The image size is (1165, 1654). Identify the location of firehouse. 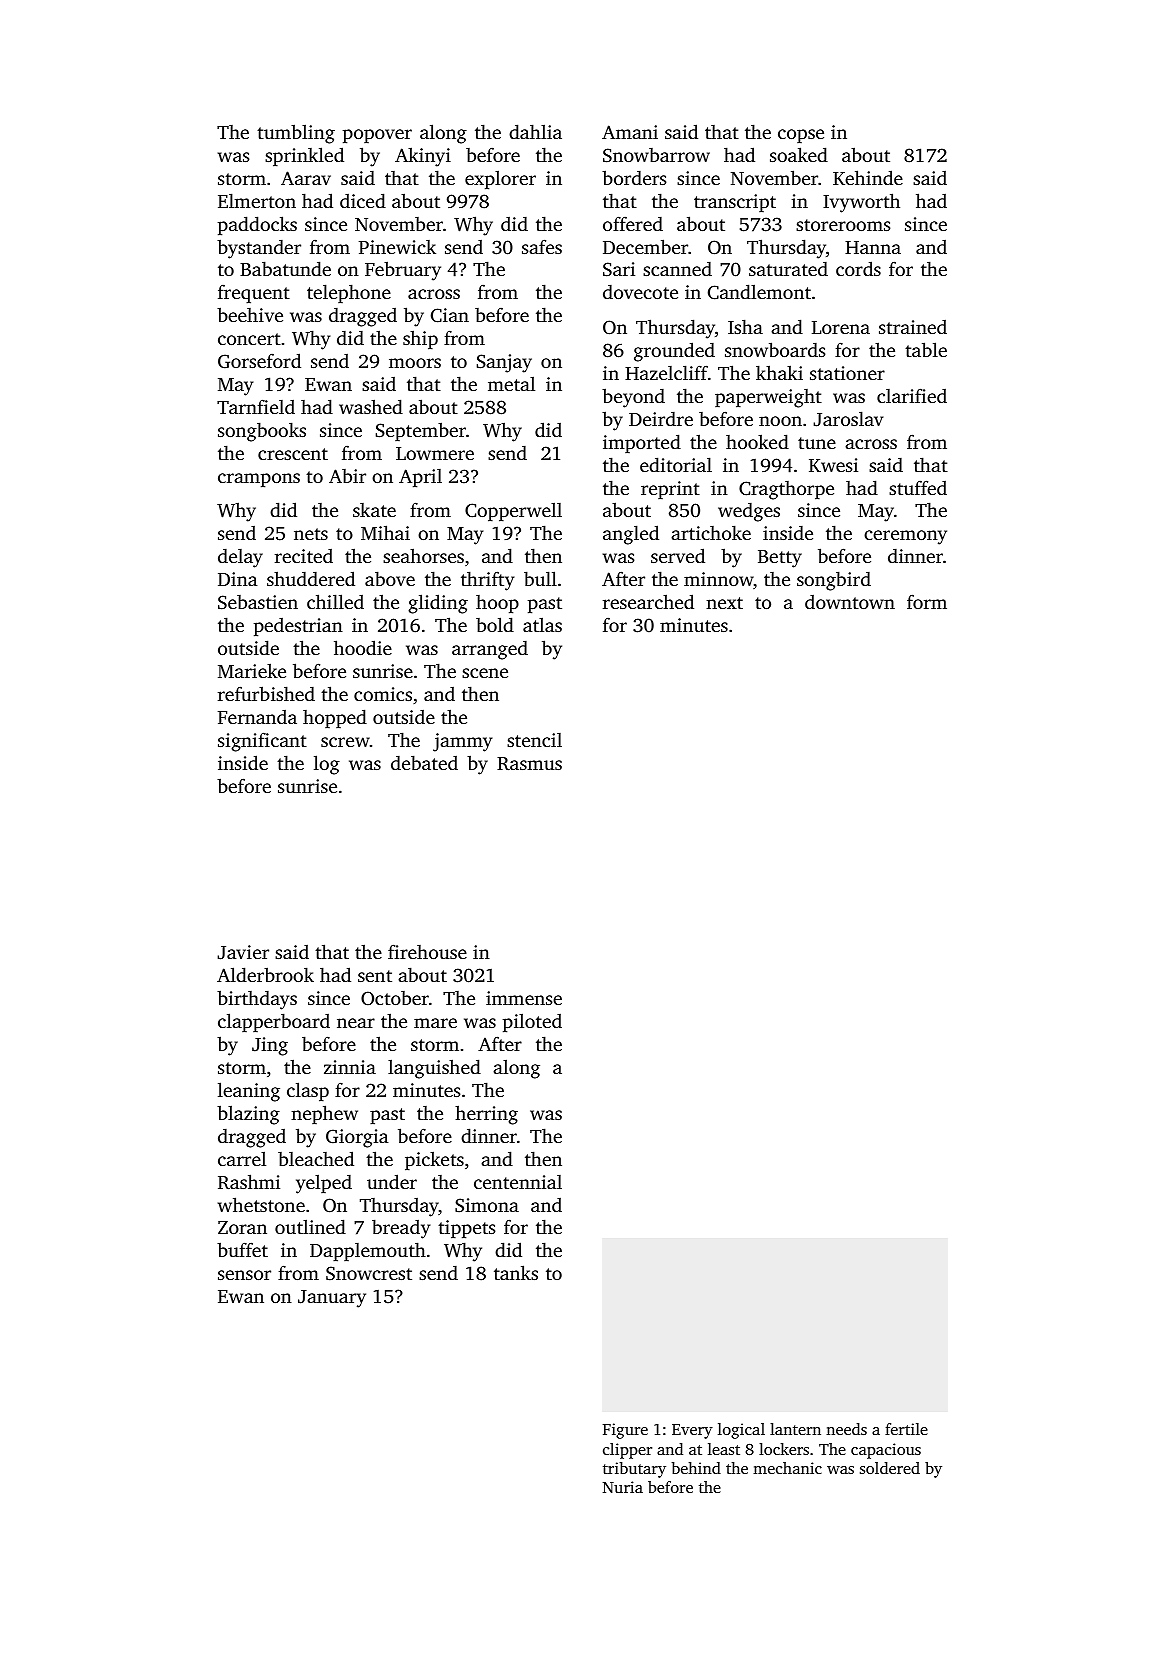
(427, 951).
